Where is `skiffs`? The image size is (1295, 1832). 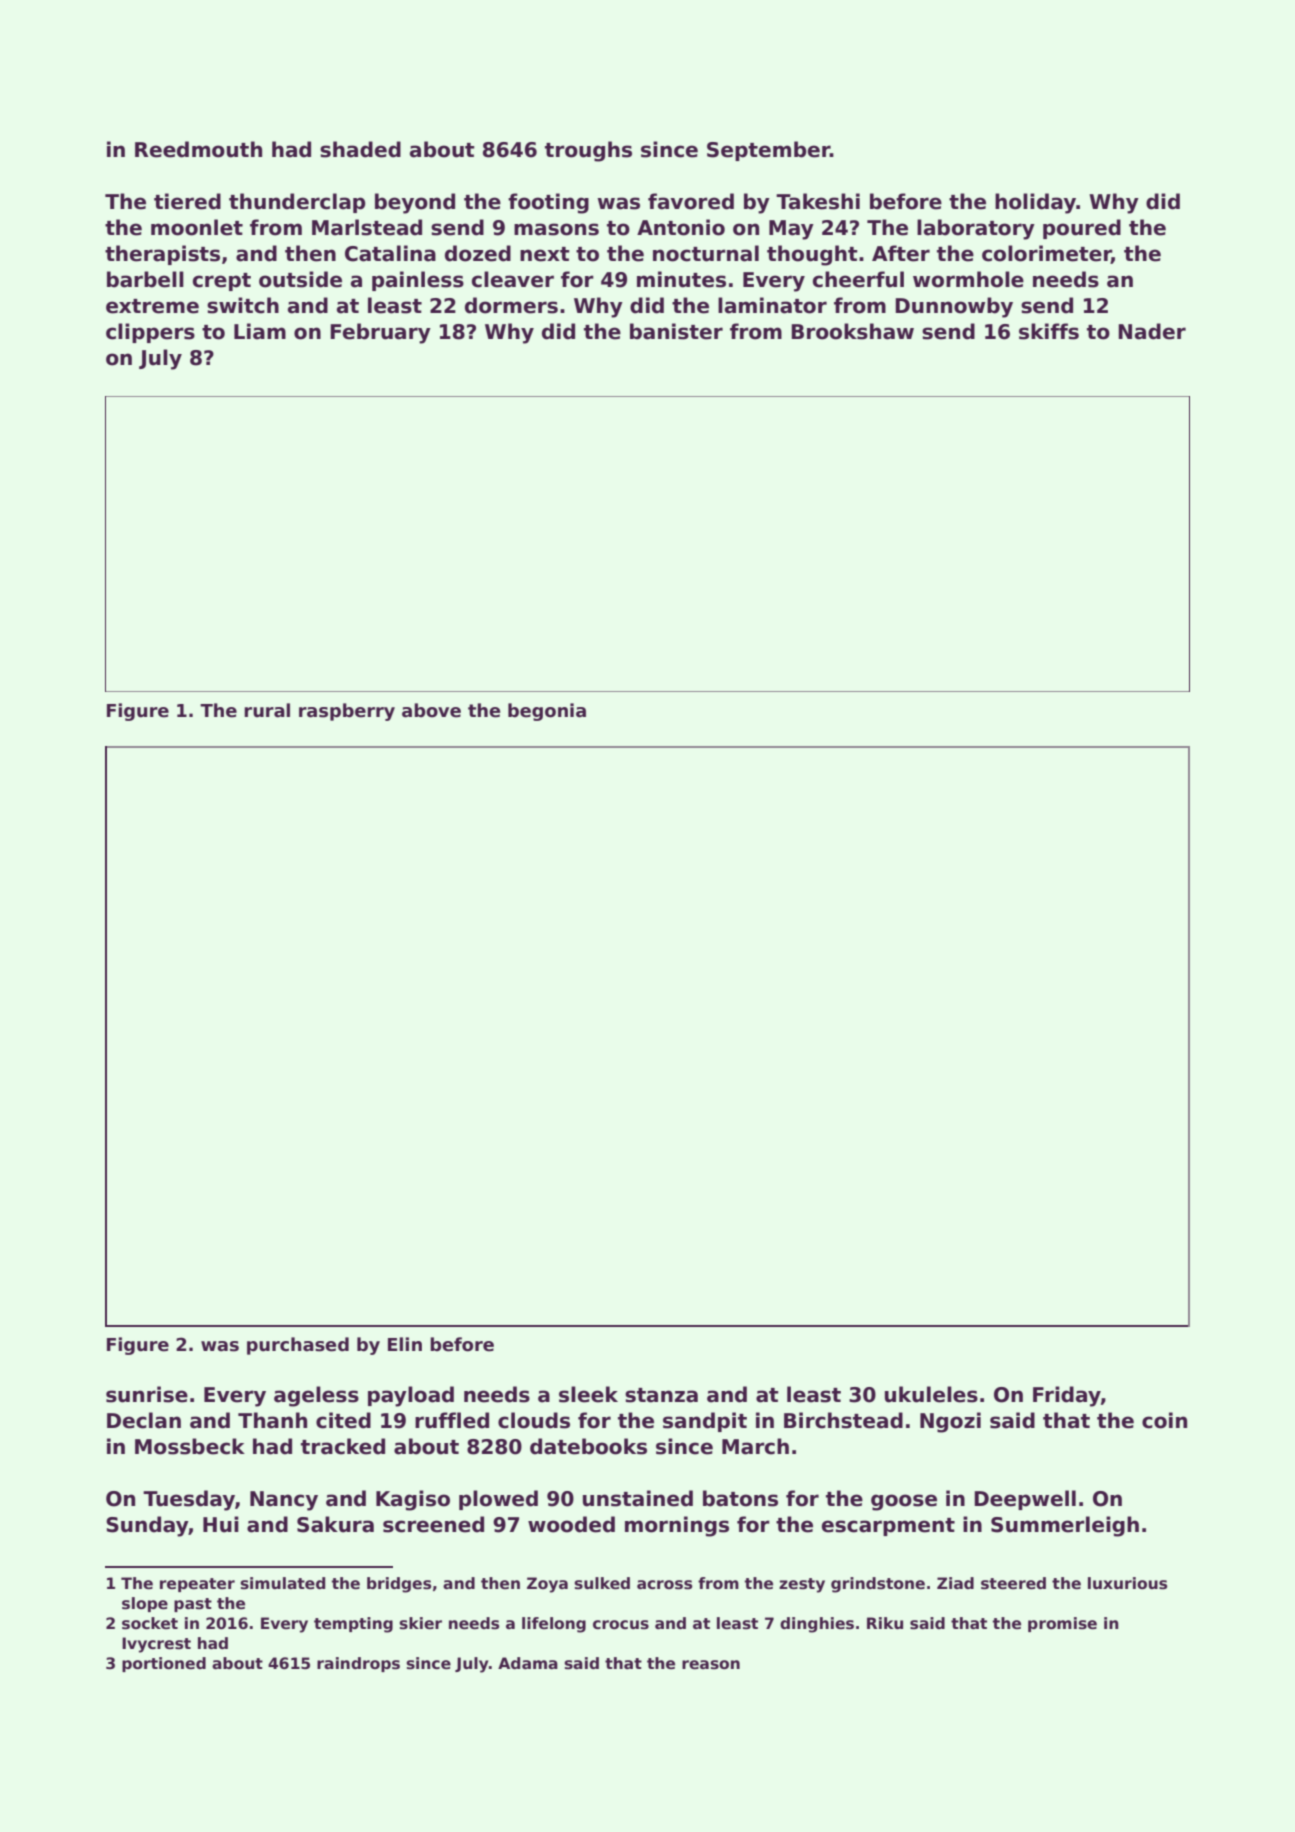 skiffs is located at coordinates (1049, 331).
